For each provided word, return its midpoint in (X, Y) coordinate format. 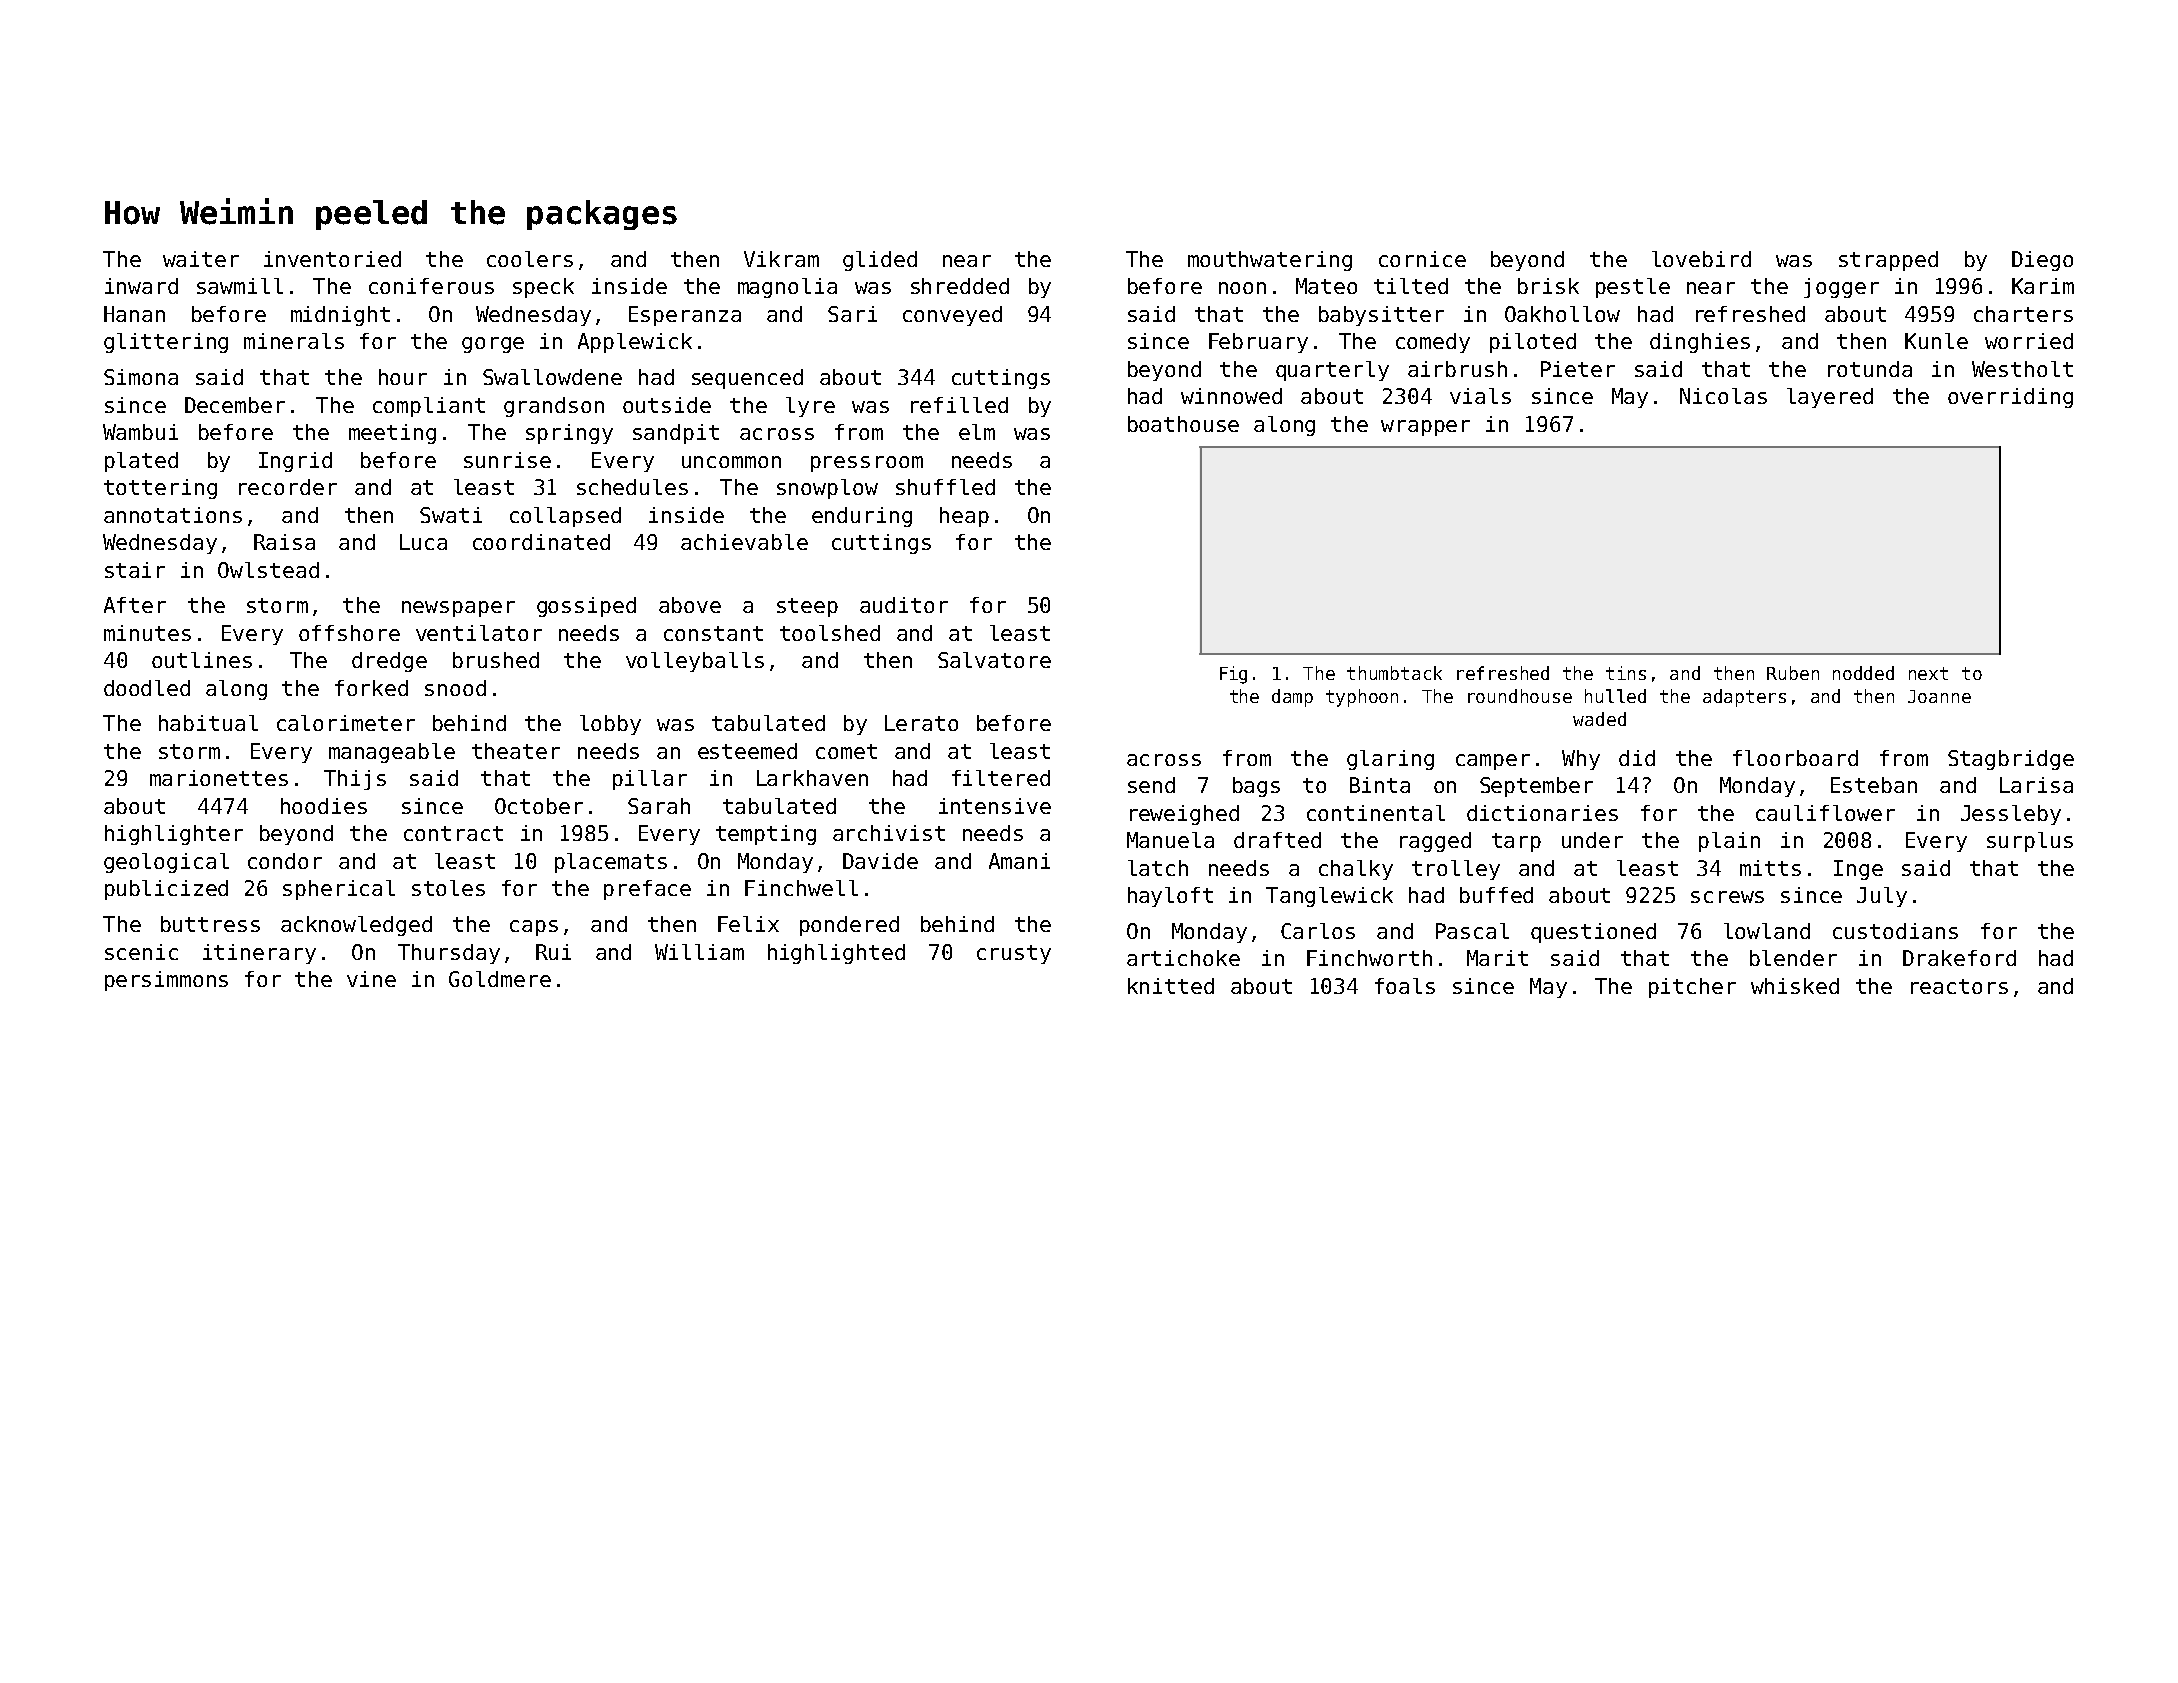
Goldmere (500, 979)
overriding (2010, 398)
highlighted (836, 954)
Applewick (635, 343)
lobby (610, 725)
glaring (1390, 760)
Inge (1858, 870)
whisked (1795, 986)
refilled (959, 405)
